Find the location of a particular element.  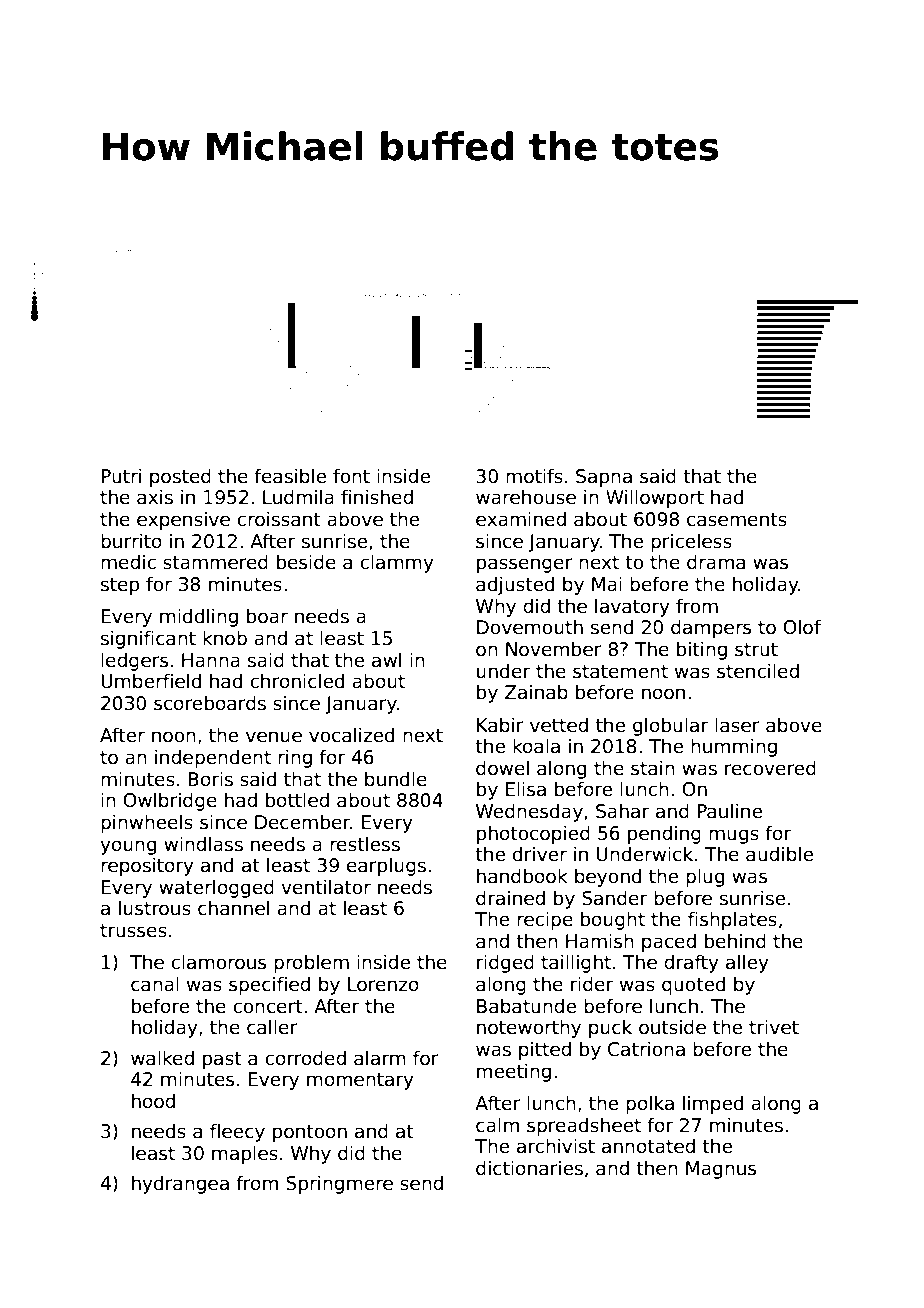

Boris is located at coordinates (210, 779).
